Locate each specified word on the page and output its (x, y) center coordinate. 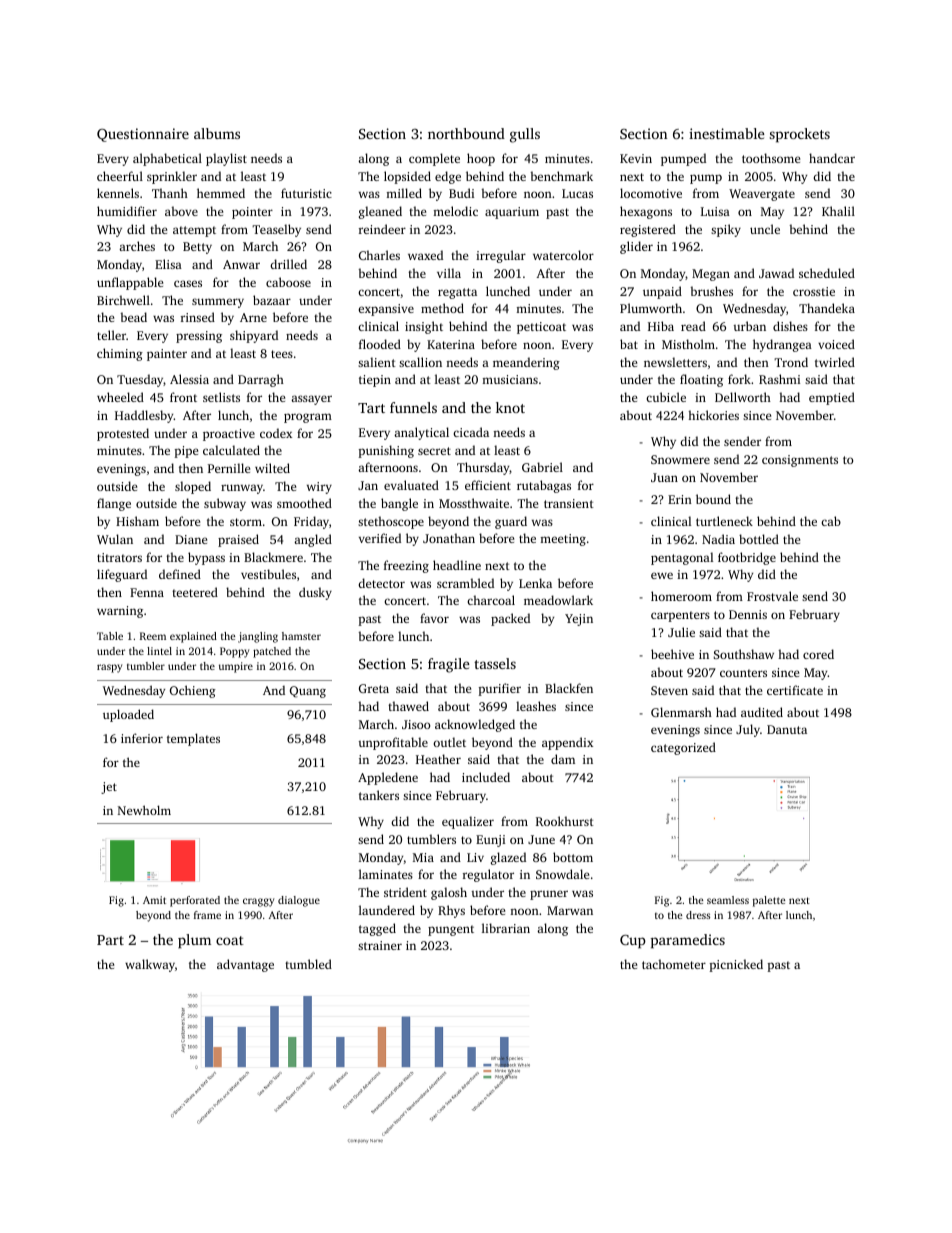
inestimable (727, 133)
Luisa (715, 211)
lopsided (407, 177)
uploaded (128, 715)
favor (434, 618)
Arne (253, 317)
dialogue (299, 901)
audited (762, 712)
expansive (386, 310)
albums (217, 133)
